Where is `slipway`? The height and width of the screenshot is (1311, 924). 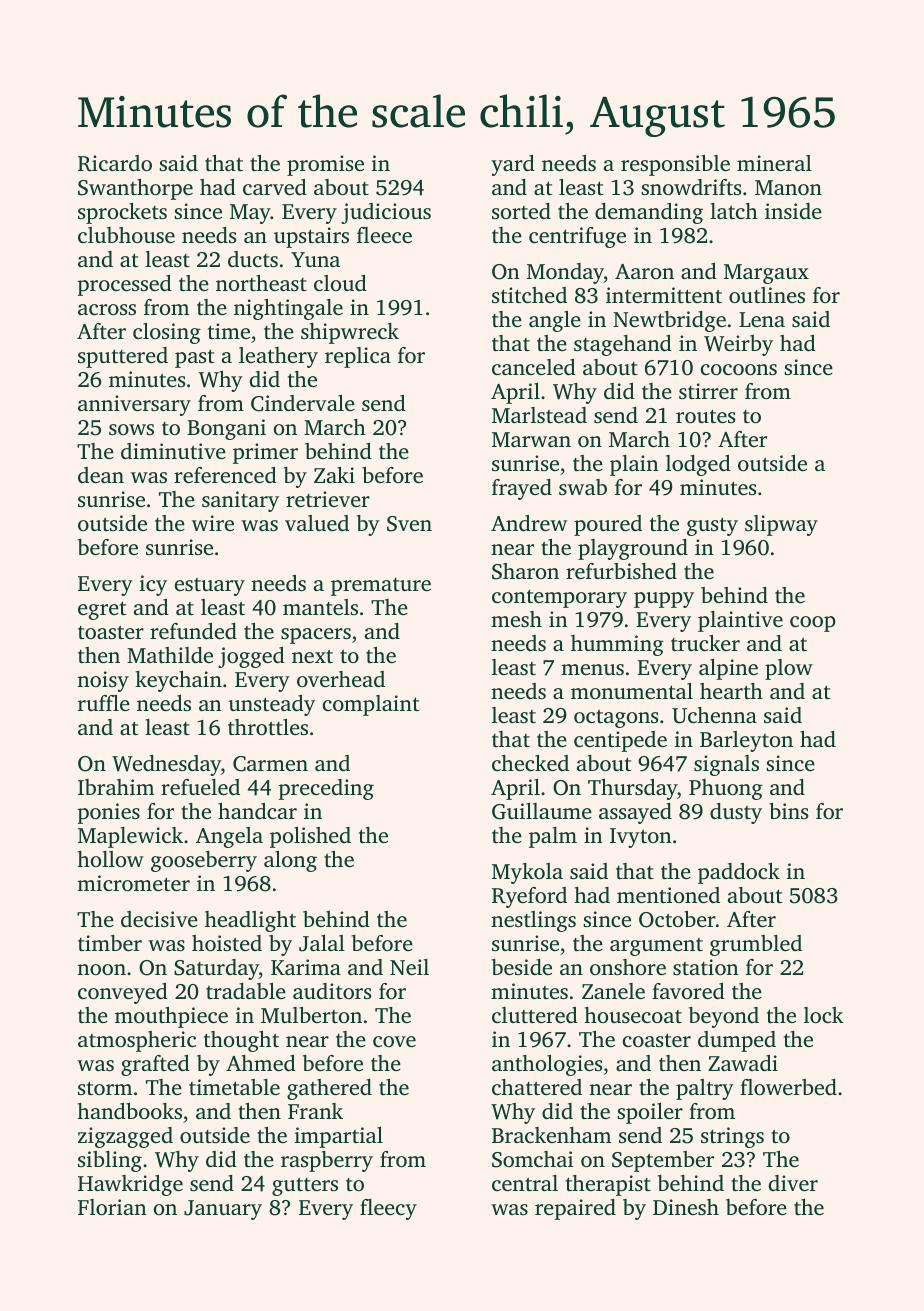
slipway is located at coordinates (781, 525).
